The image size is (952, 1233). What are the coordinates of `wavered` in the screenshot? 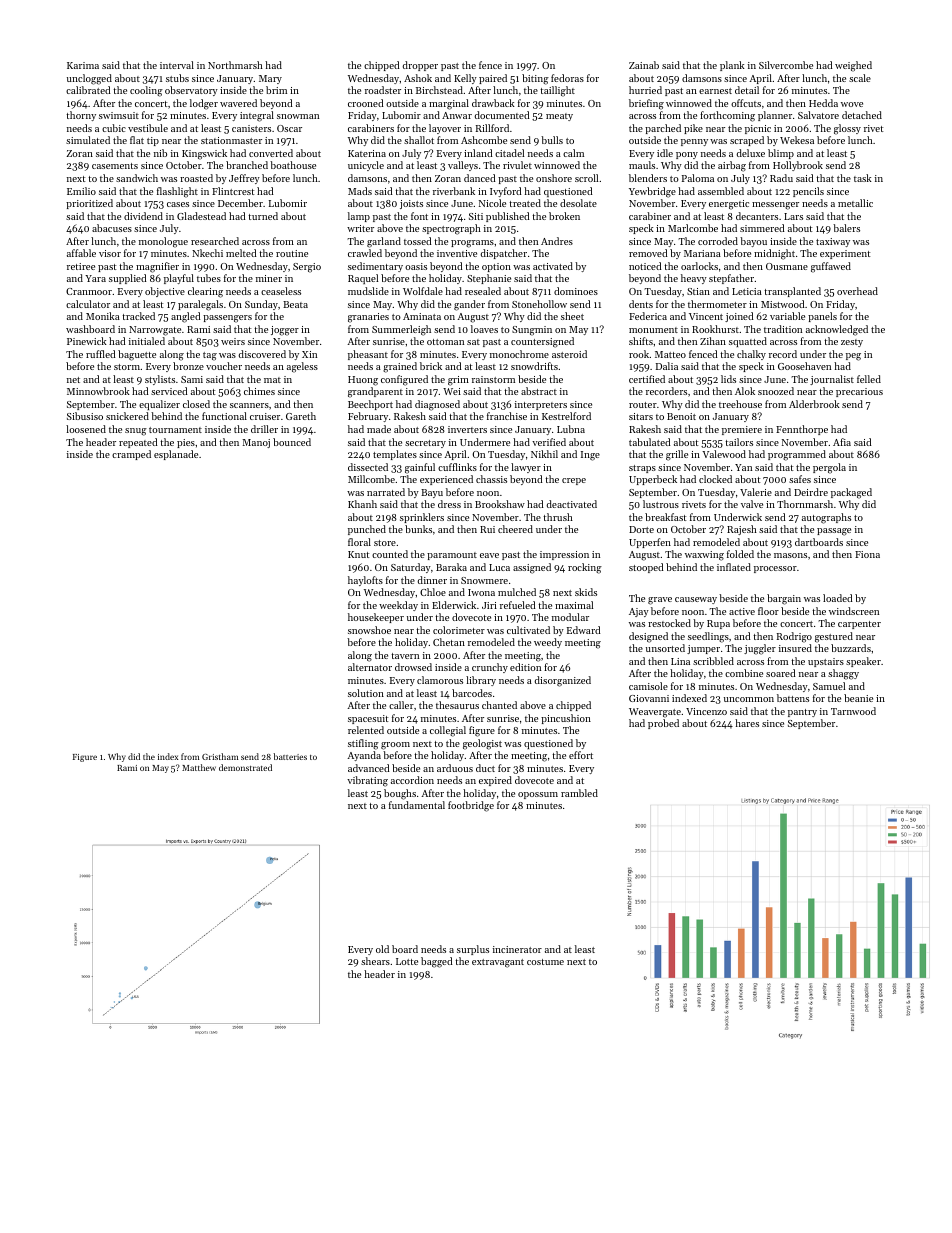 It's located at (238, 103).
